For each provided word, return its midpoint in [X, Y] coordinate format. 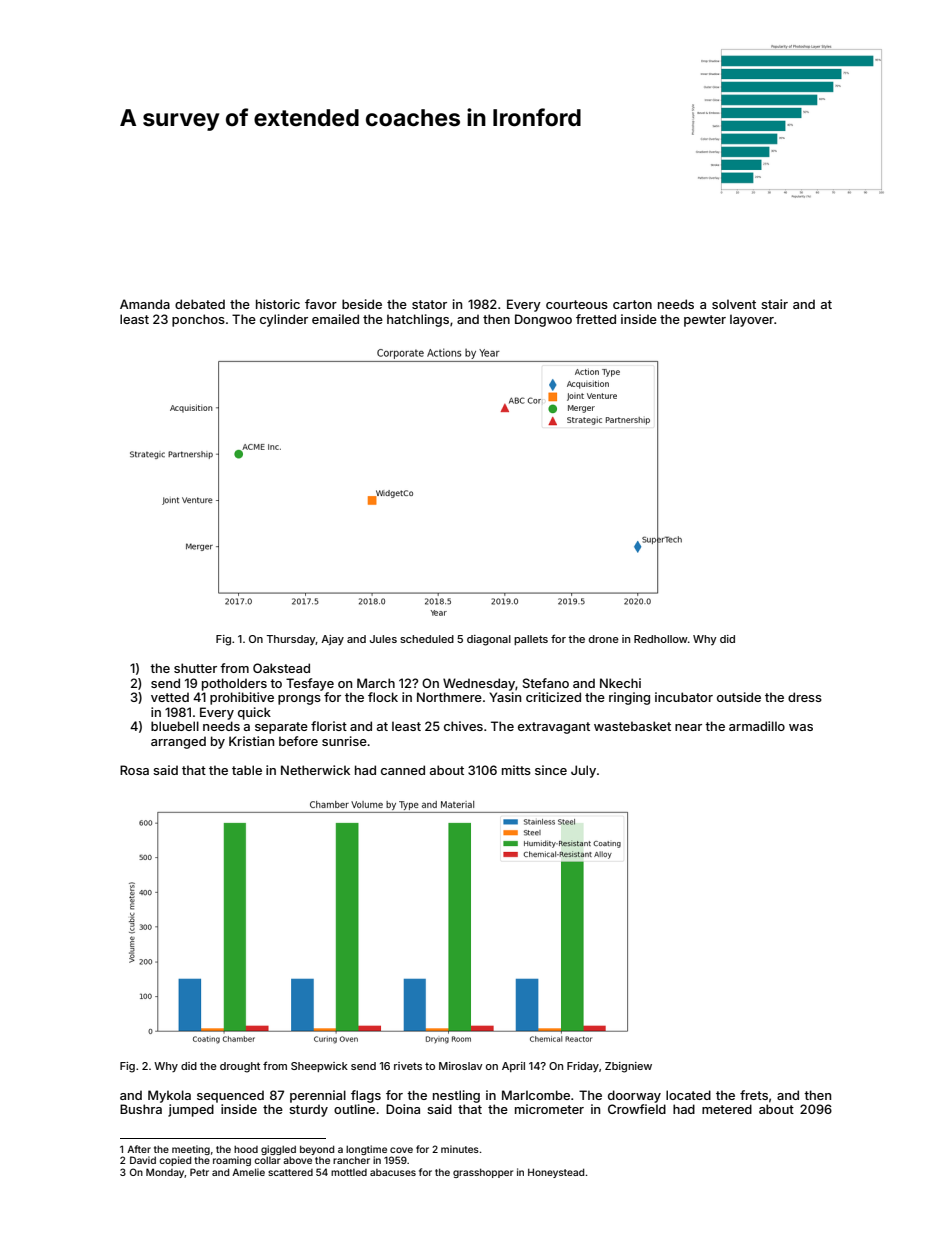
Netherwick [315, 770]
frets [754, 1095]
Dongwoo [543, 320]
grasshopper [483, 1173]
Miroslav [461, 1066]
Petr [199, 1172]
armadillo [757, 726]
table [247, 770]
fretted [596, 319]
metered [727, 1109]
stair [774, 304]
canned [403, 770]
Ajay [332, 640]
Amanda [145, 304]
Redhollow [661, 639]
